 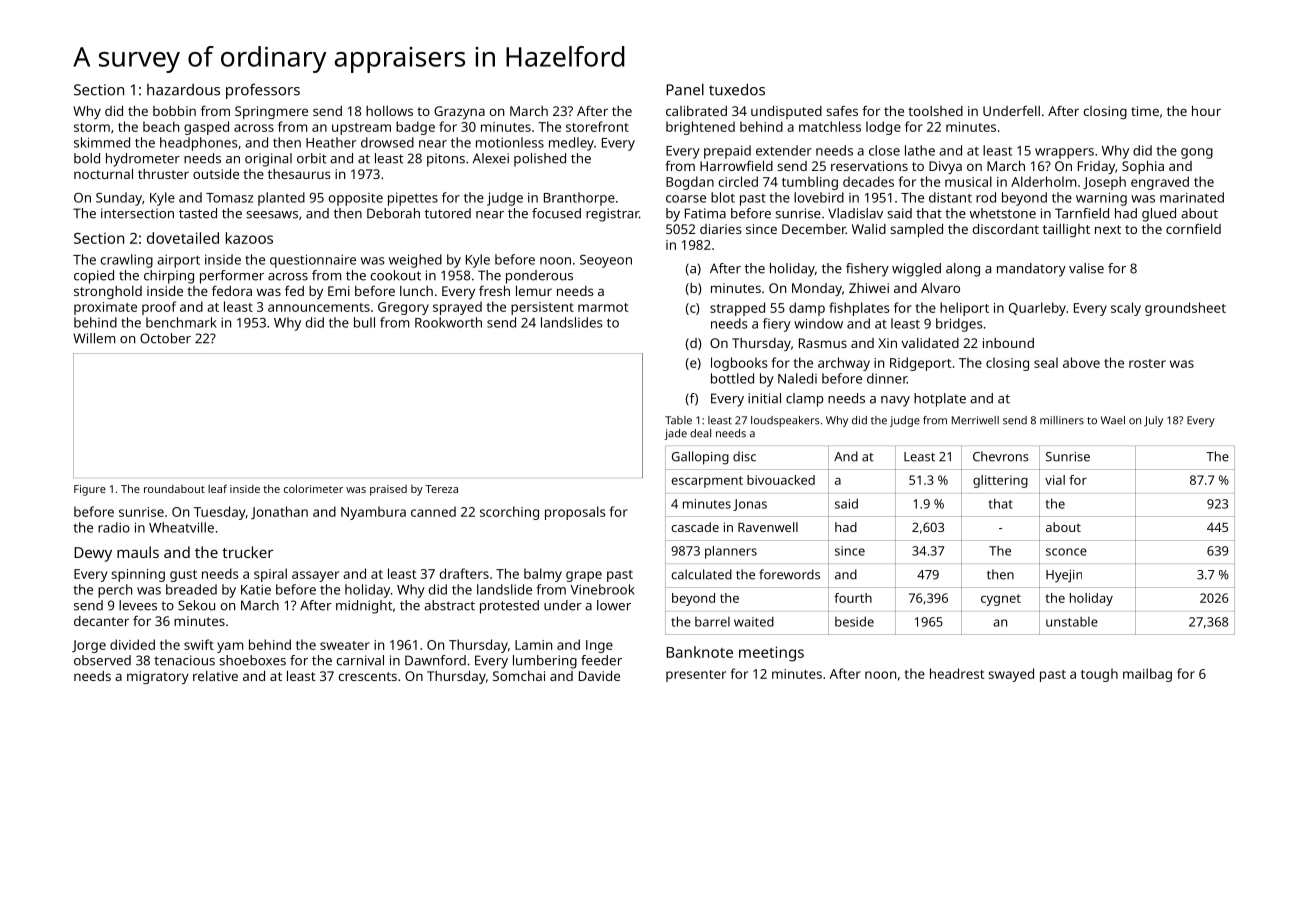 What do you see at coordinates (737, 89) in the screenshot?
I see `tuxedos` at bounding box center [737, 89].
